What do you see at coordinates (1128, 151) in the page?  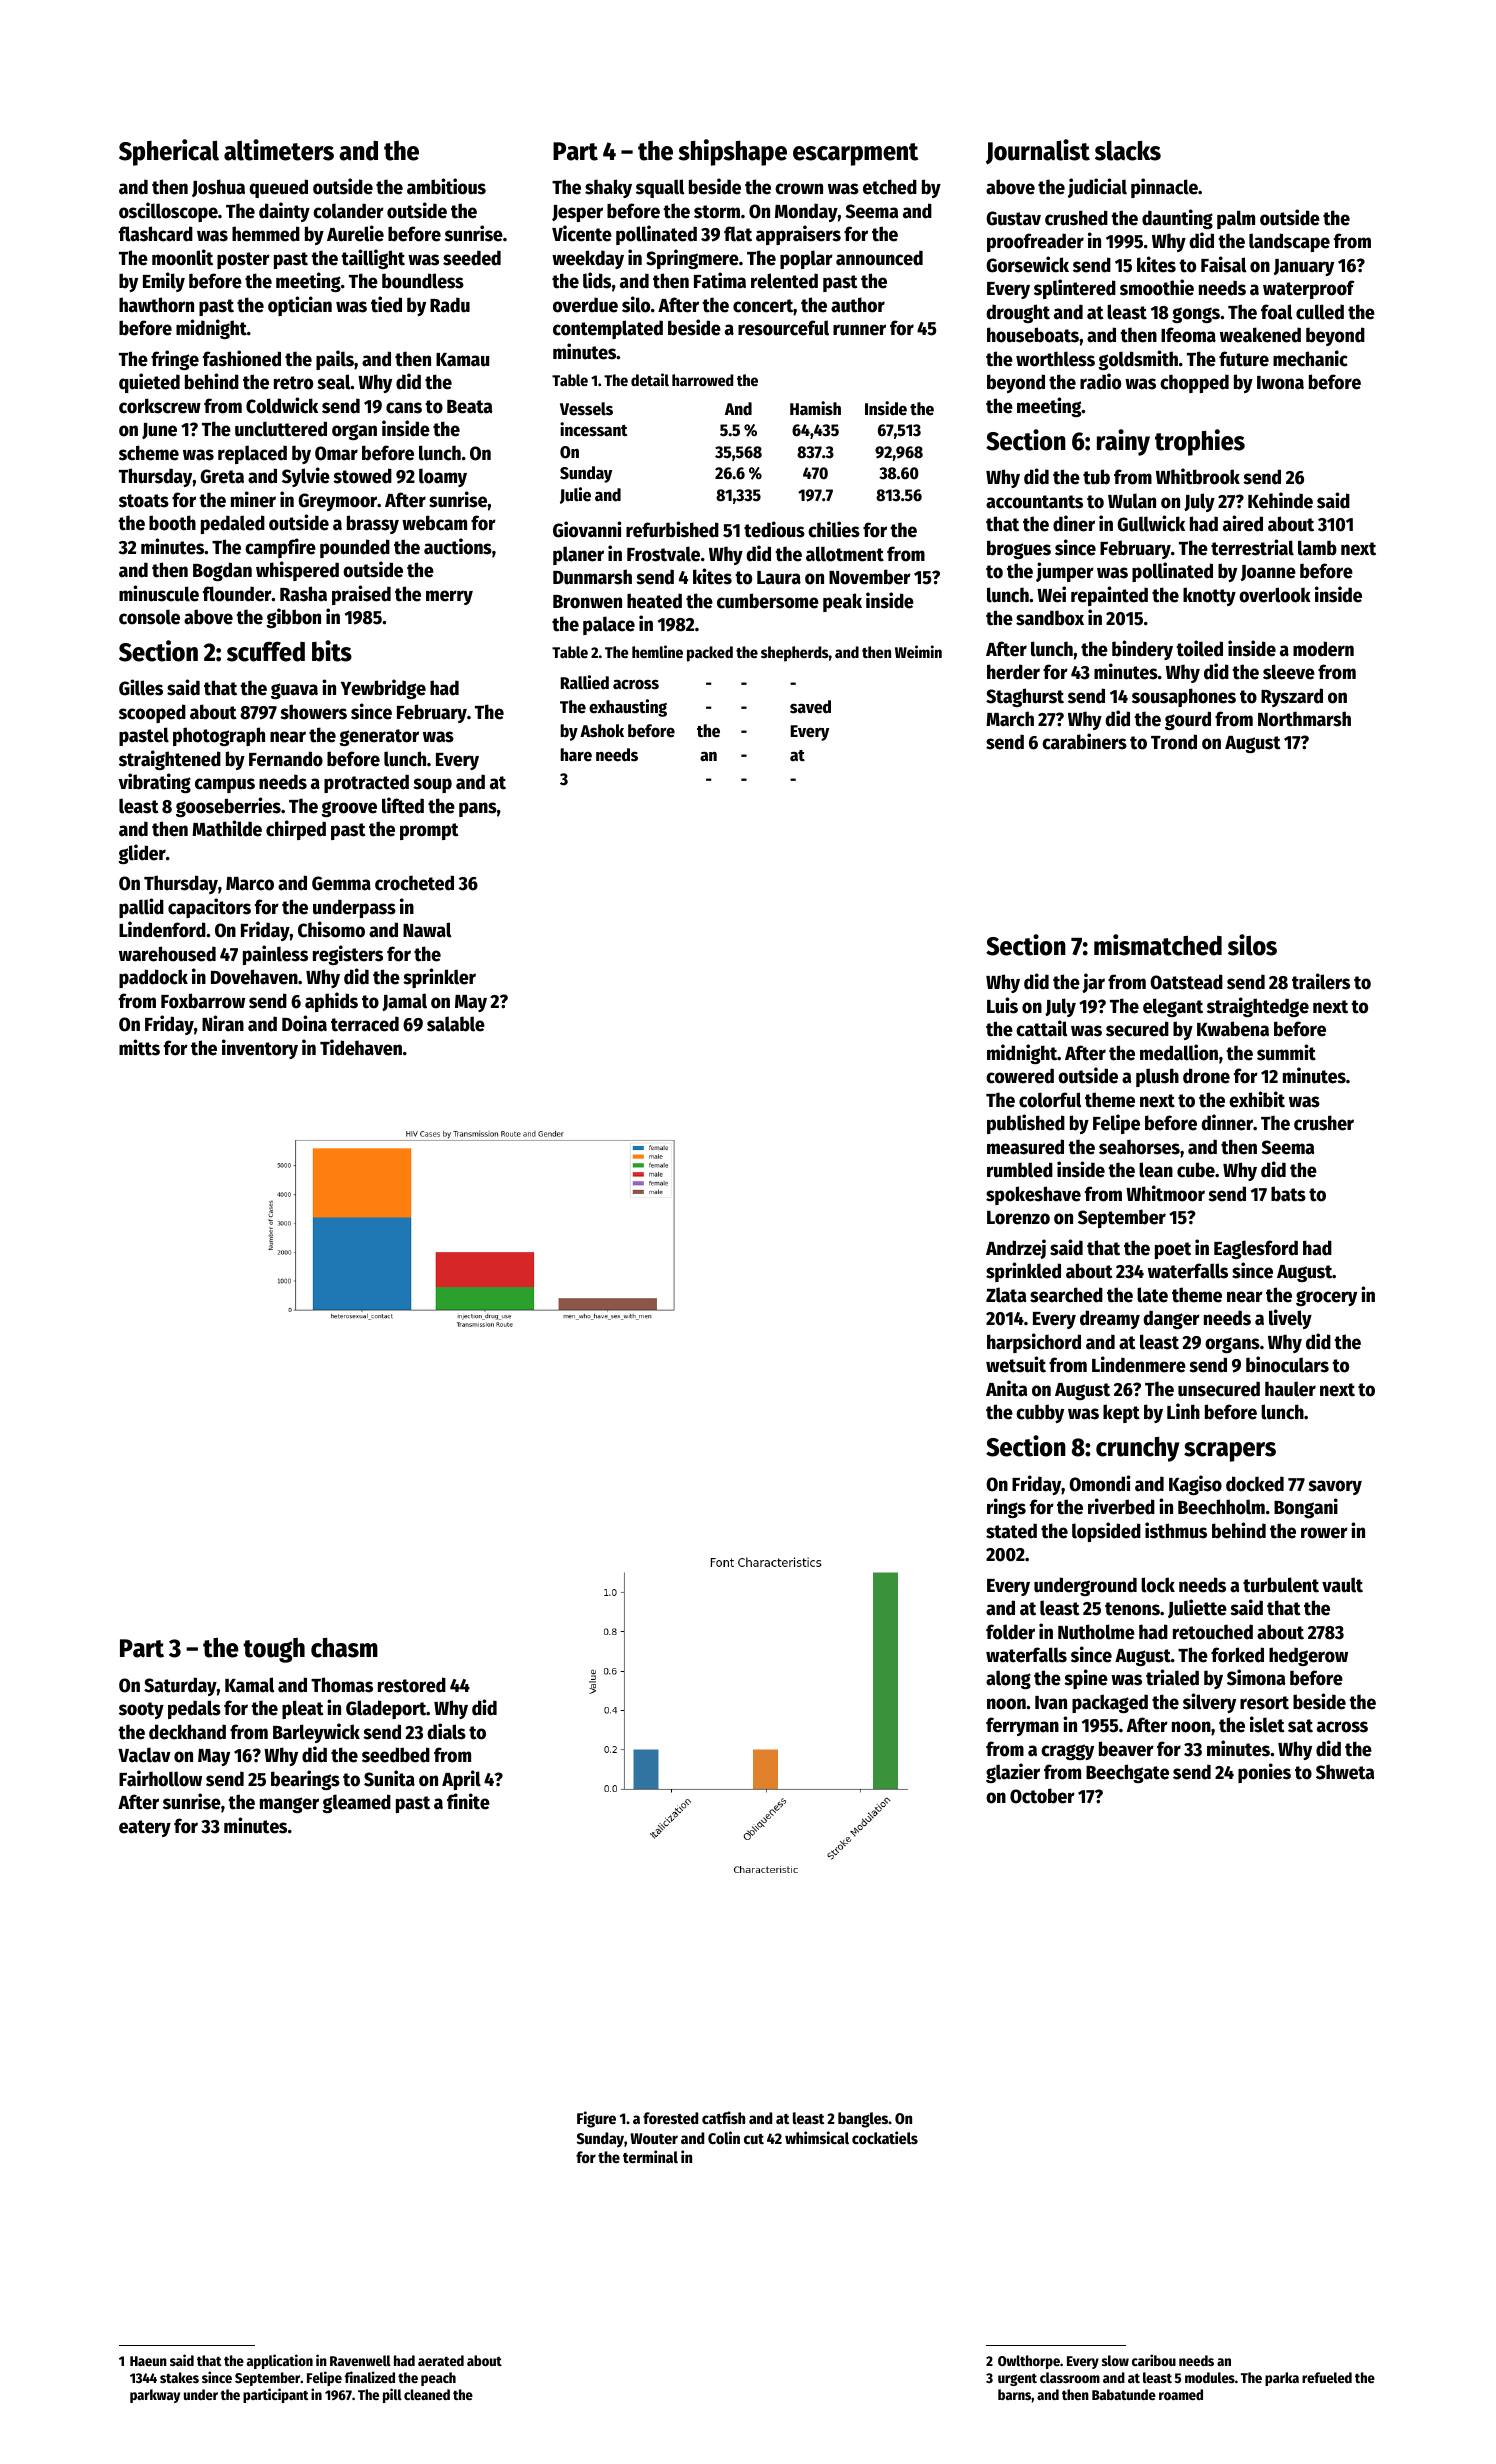 I see `slacks` at bounding box center [1128, 151].
